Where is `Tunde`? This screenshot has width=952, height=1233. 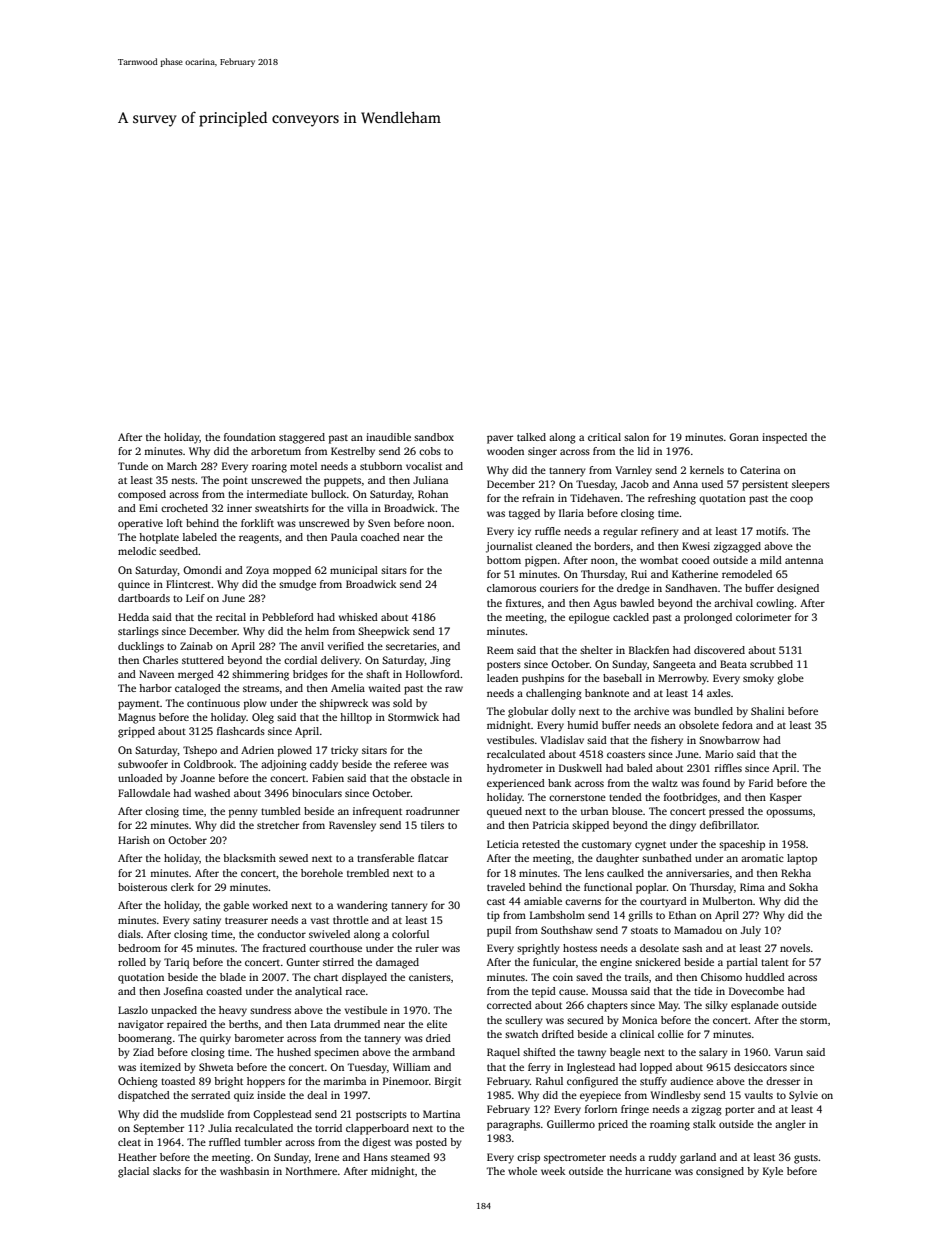 Tunde is located at coordinates (133, 466).
